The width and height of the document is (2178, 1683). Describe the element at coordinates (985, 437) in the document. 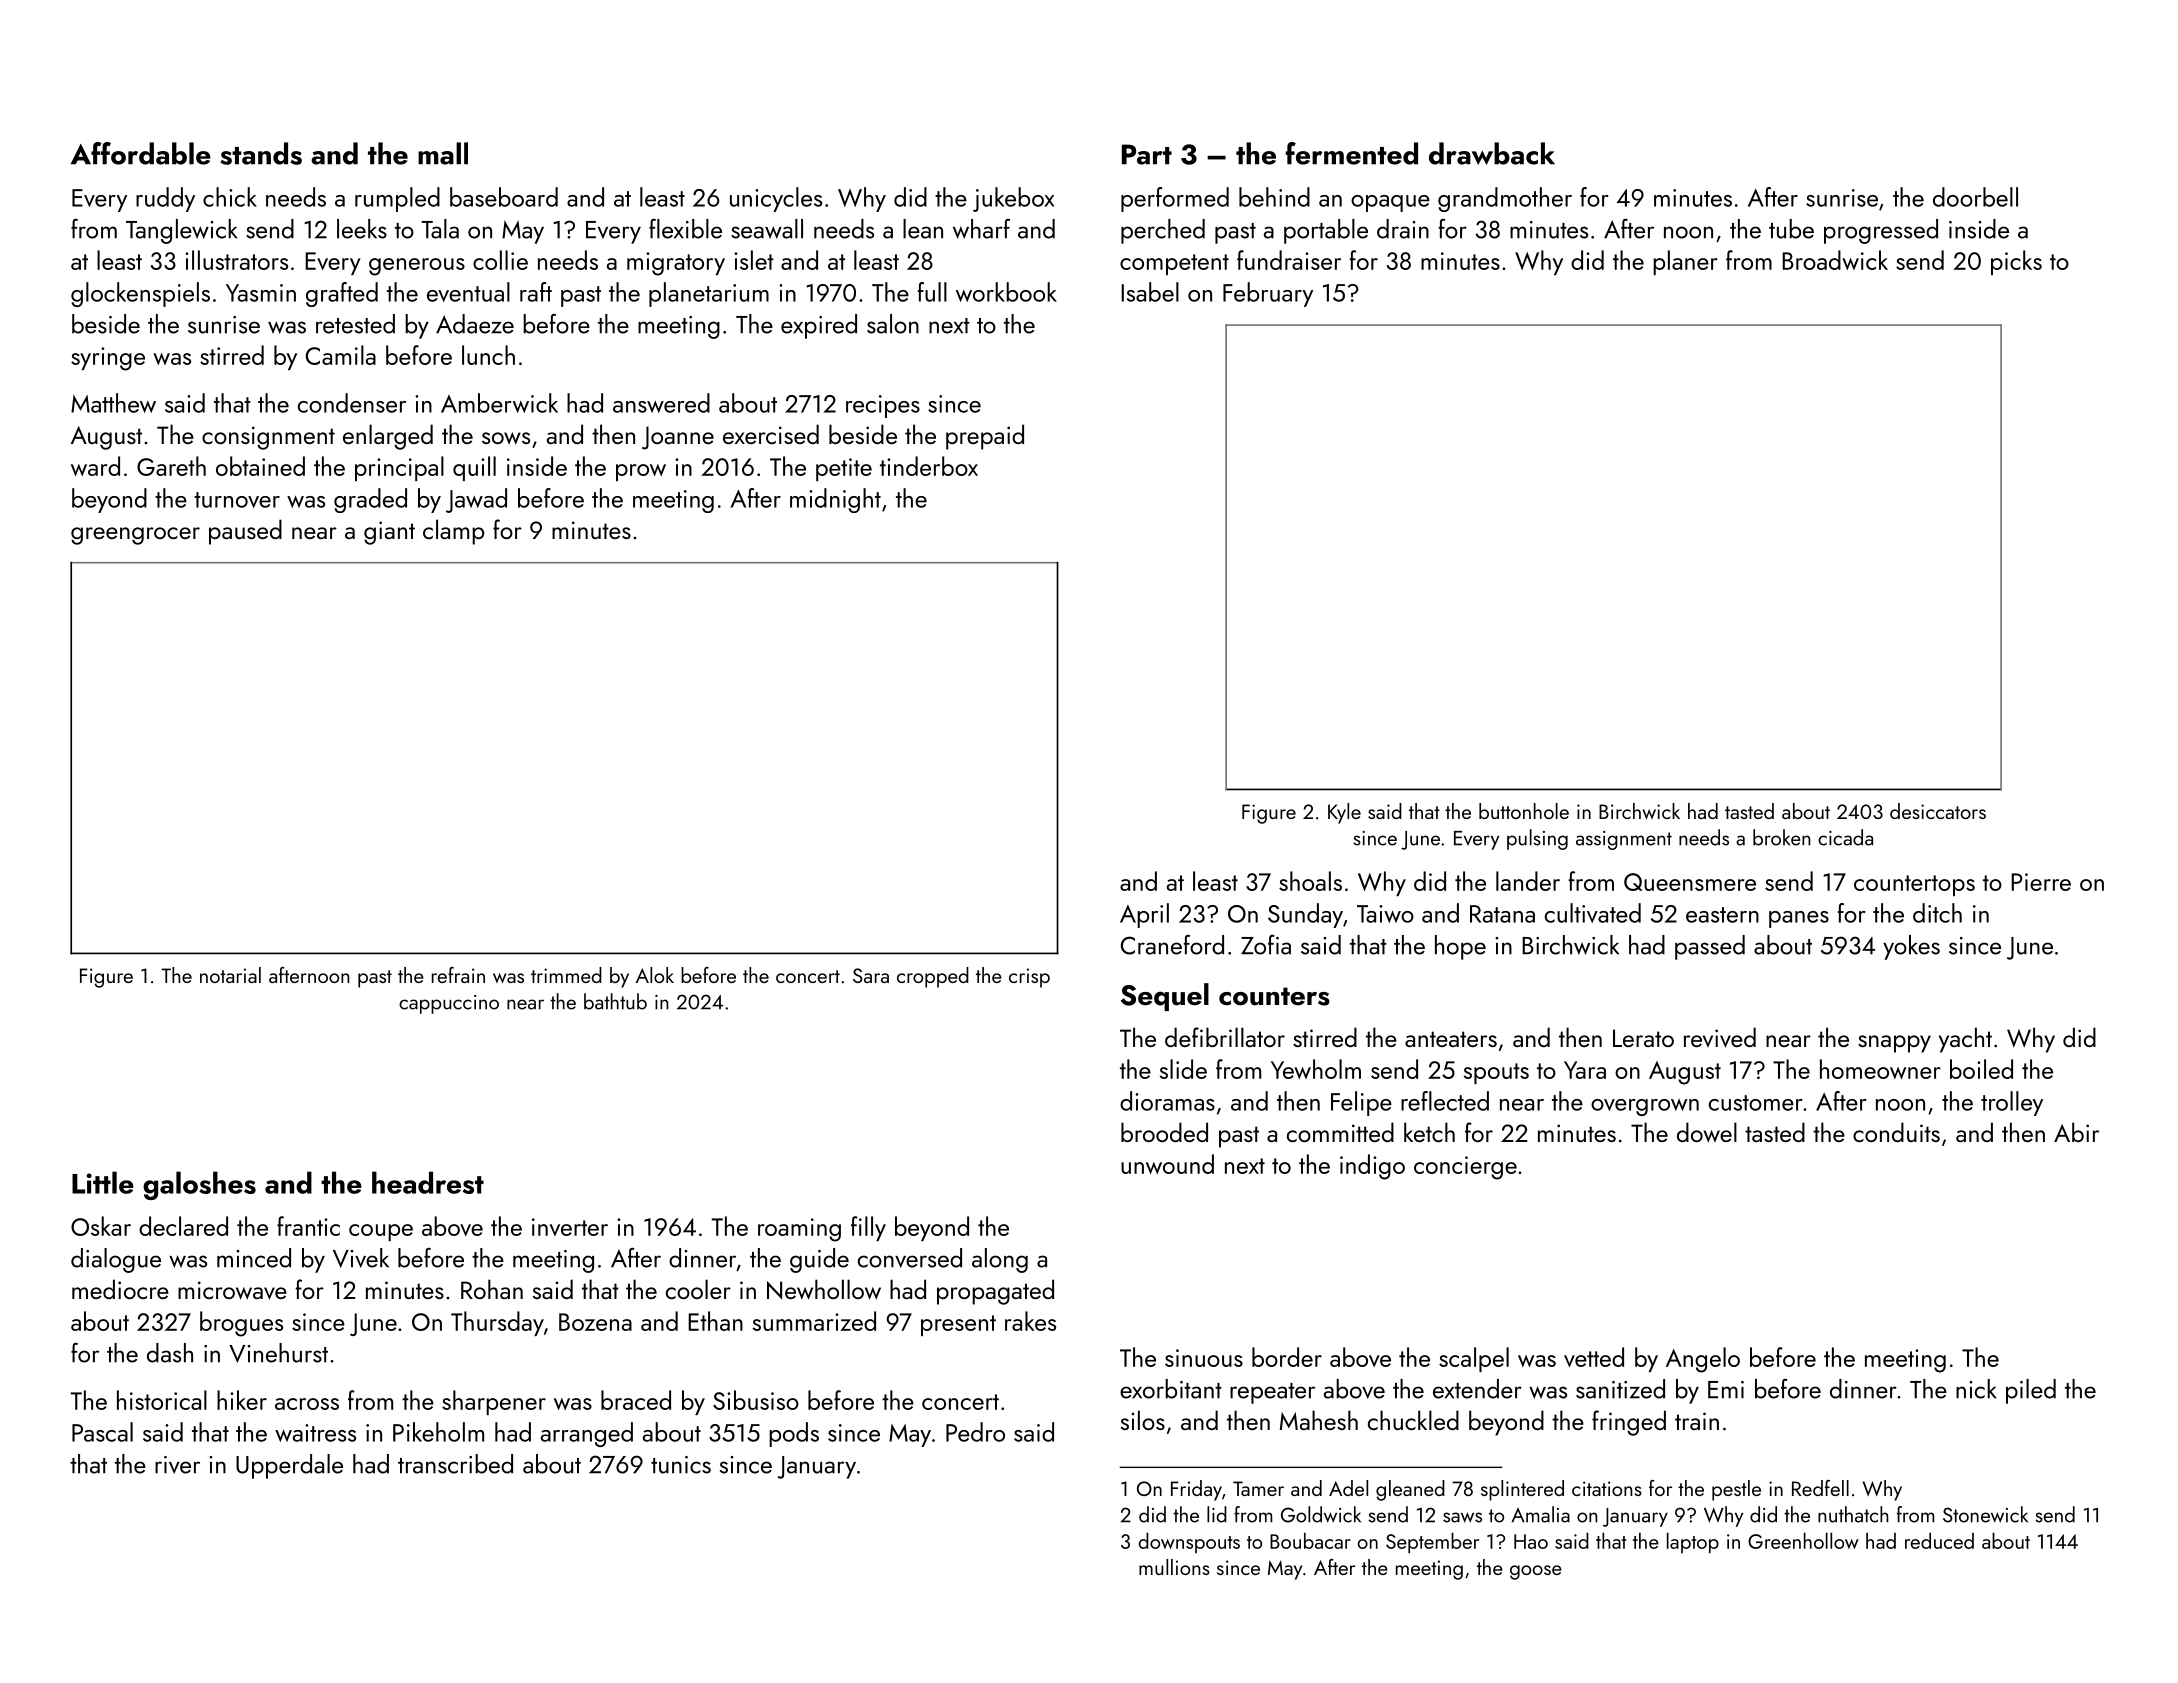

I see `prepaid` at that location.
